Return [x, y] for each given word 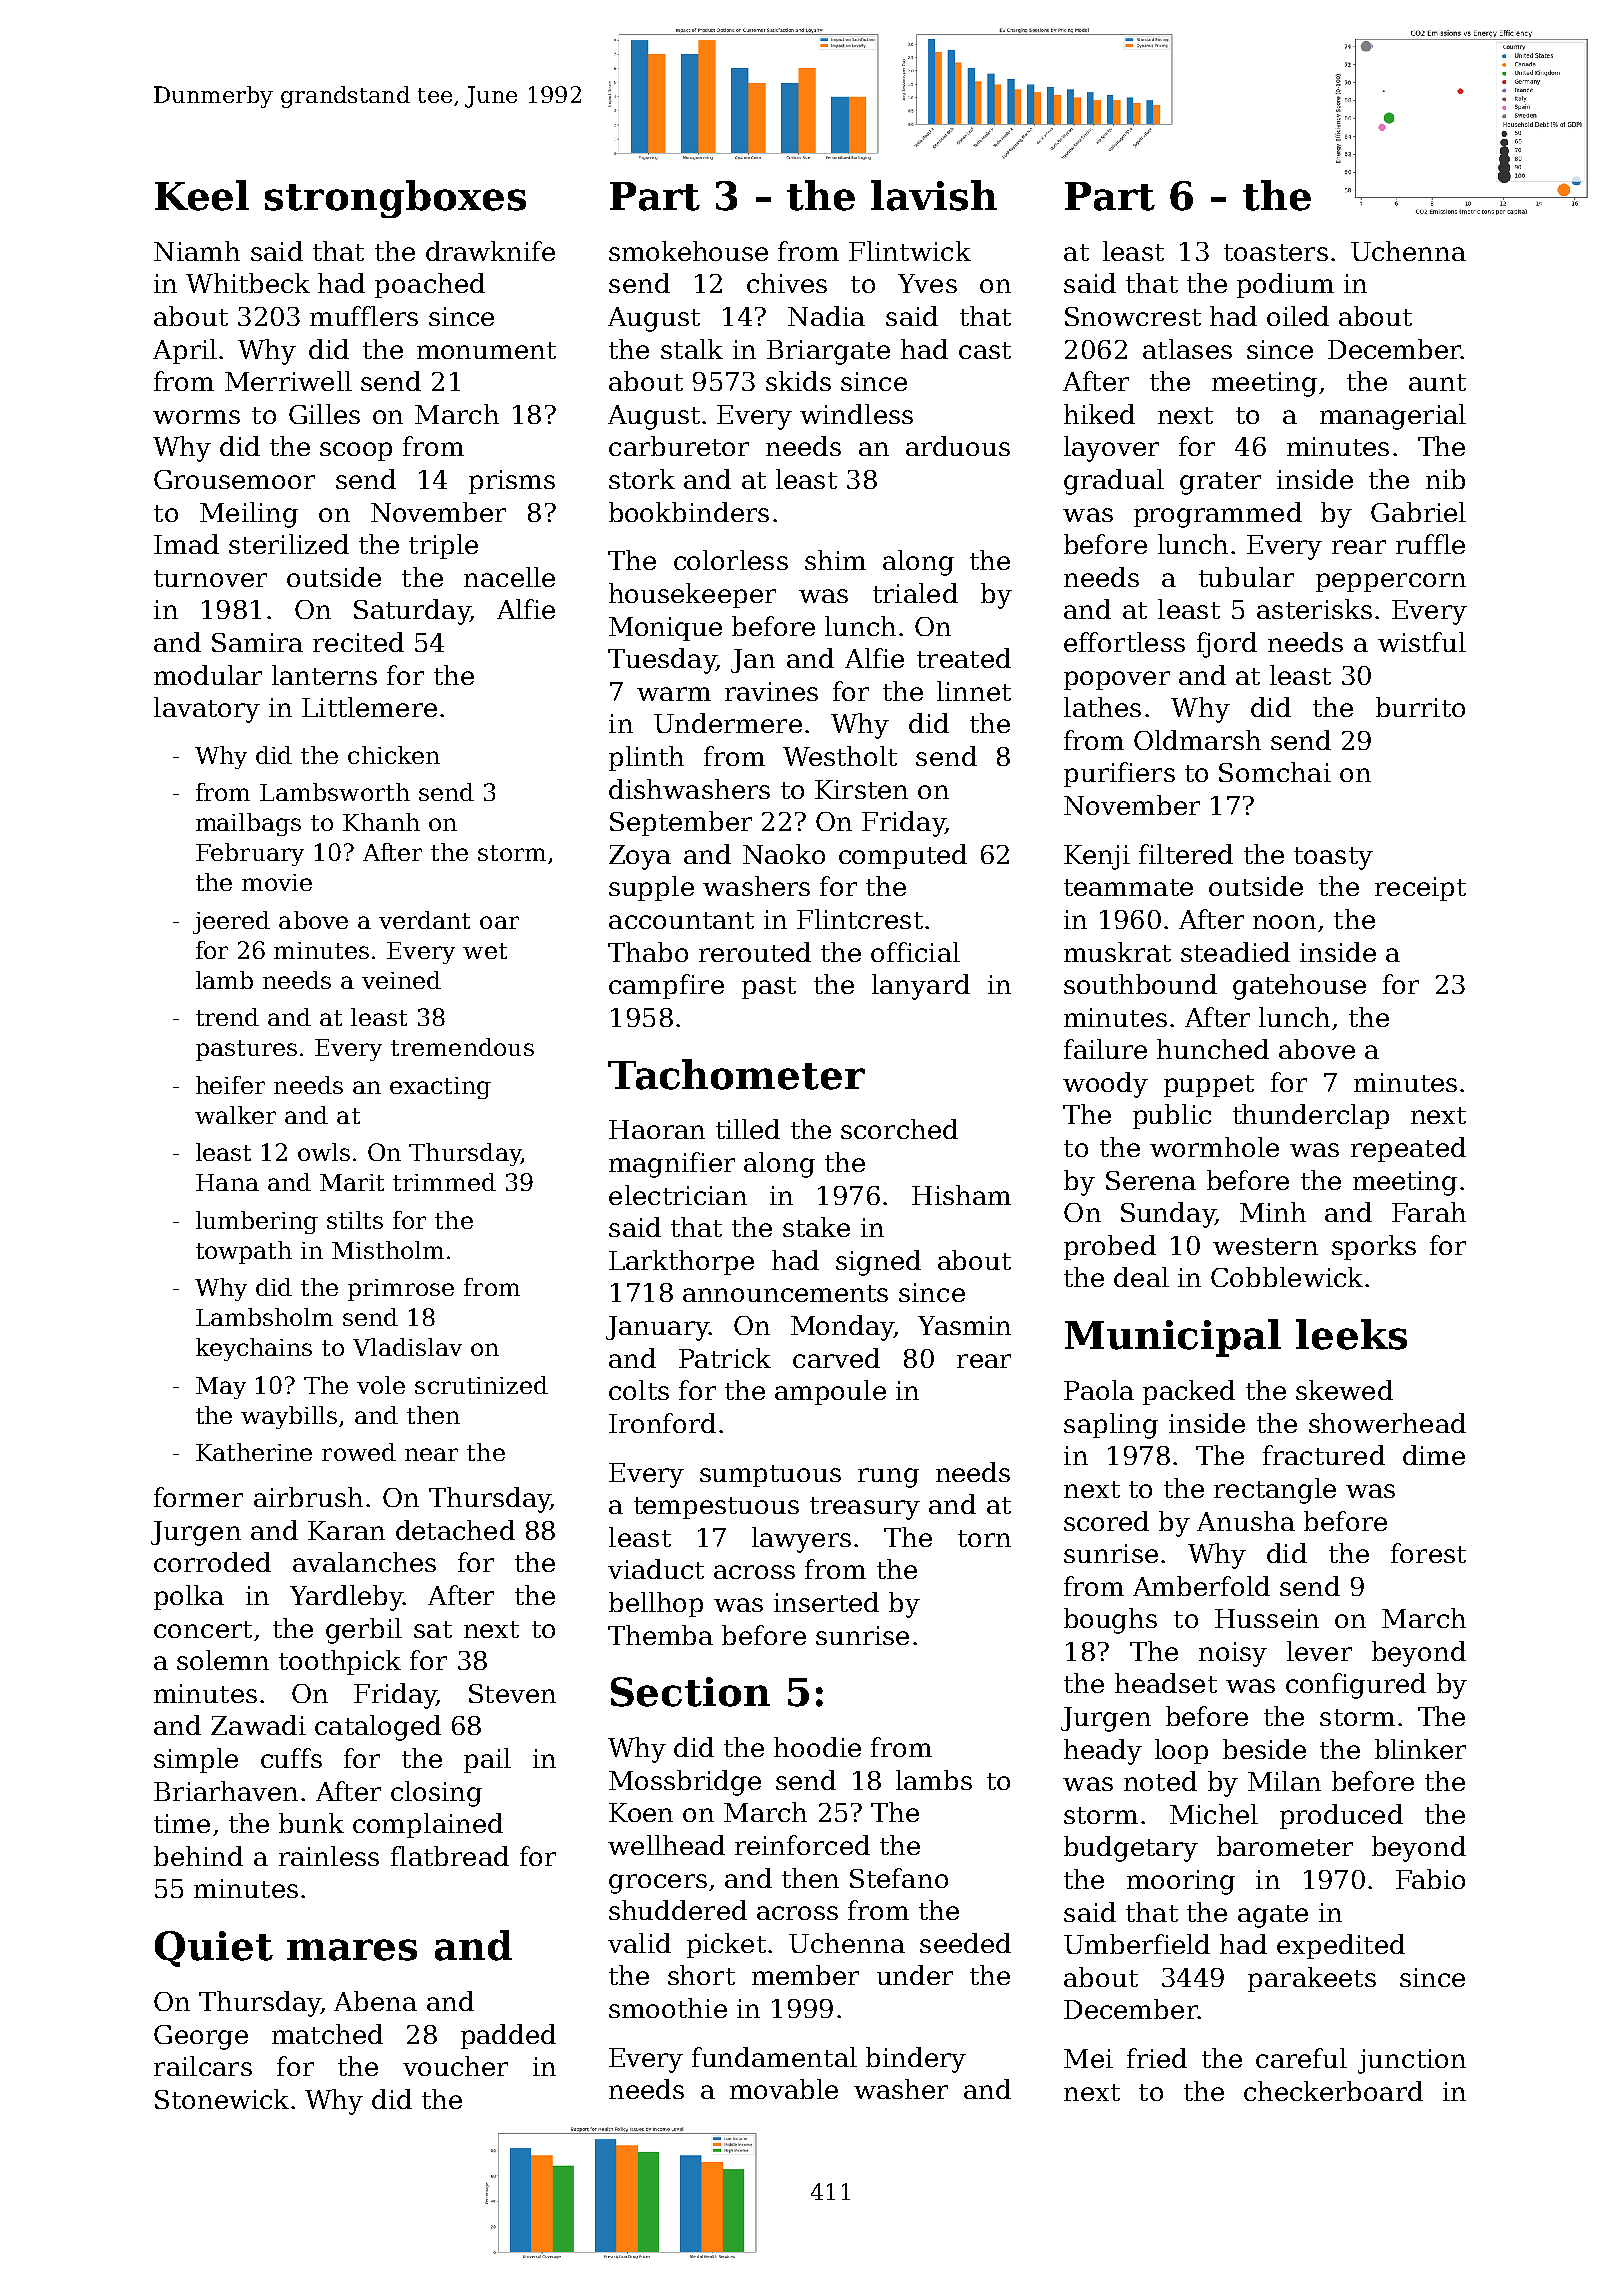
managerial [1393, 417]
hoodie [817, 1747]
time [182, 1823]
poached [430, 285]
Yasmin [964, 1325]
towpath [244, 1252]
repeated [1408, 1149]
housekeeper [692, 595]
